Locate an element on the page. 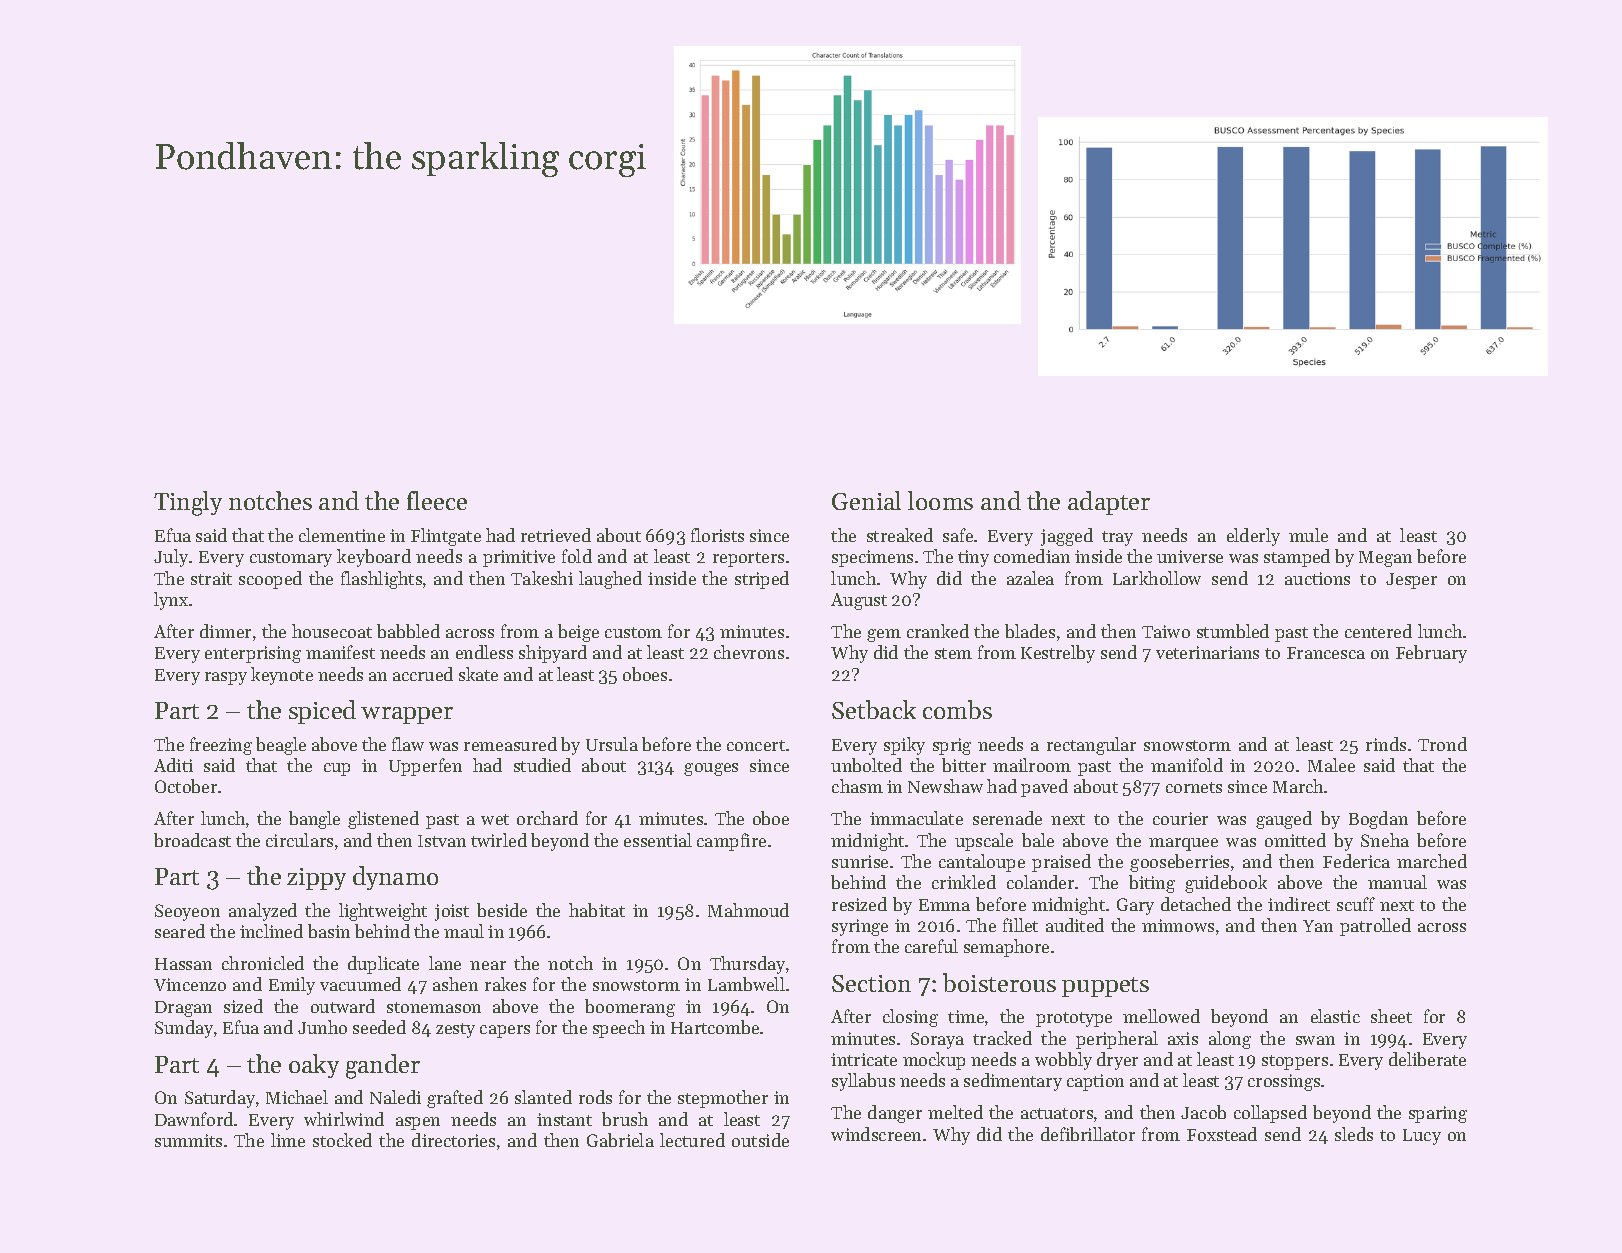 Image resolution: width=1622 pixels, height=1253 pixels. gem is located at coordinates (884, 635).
